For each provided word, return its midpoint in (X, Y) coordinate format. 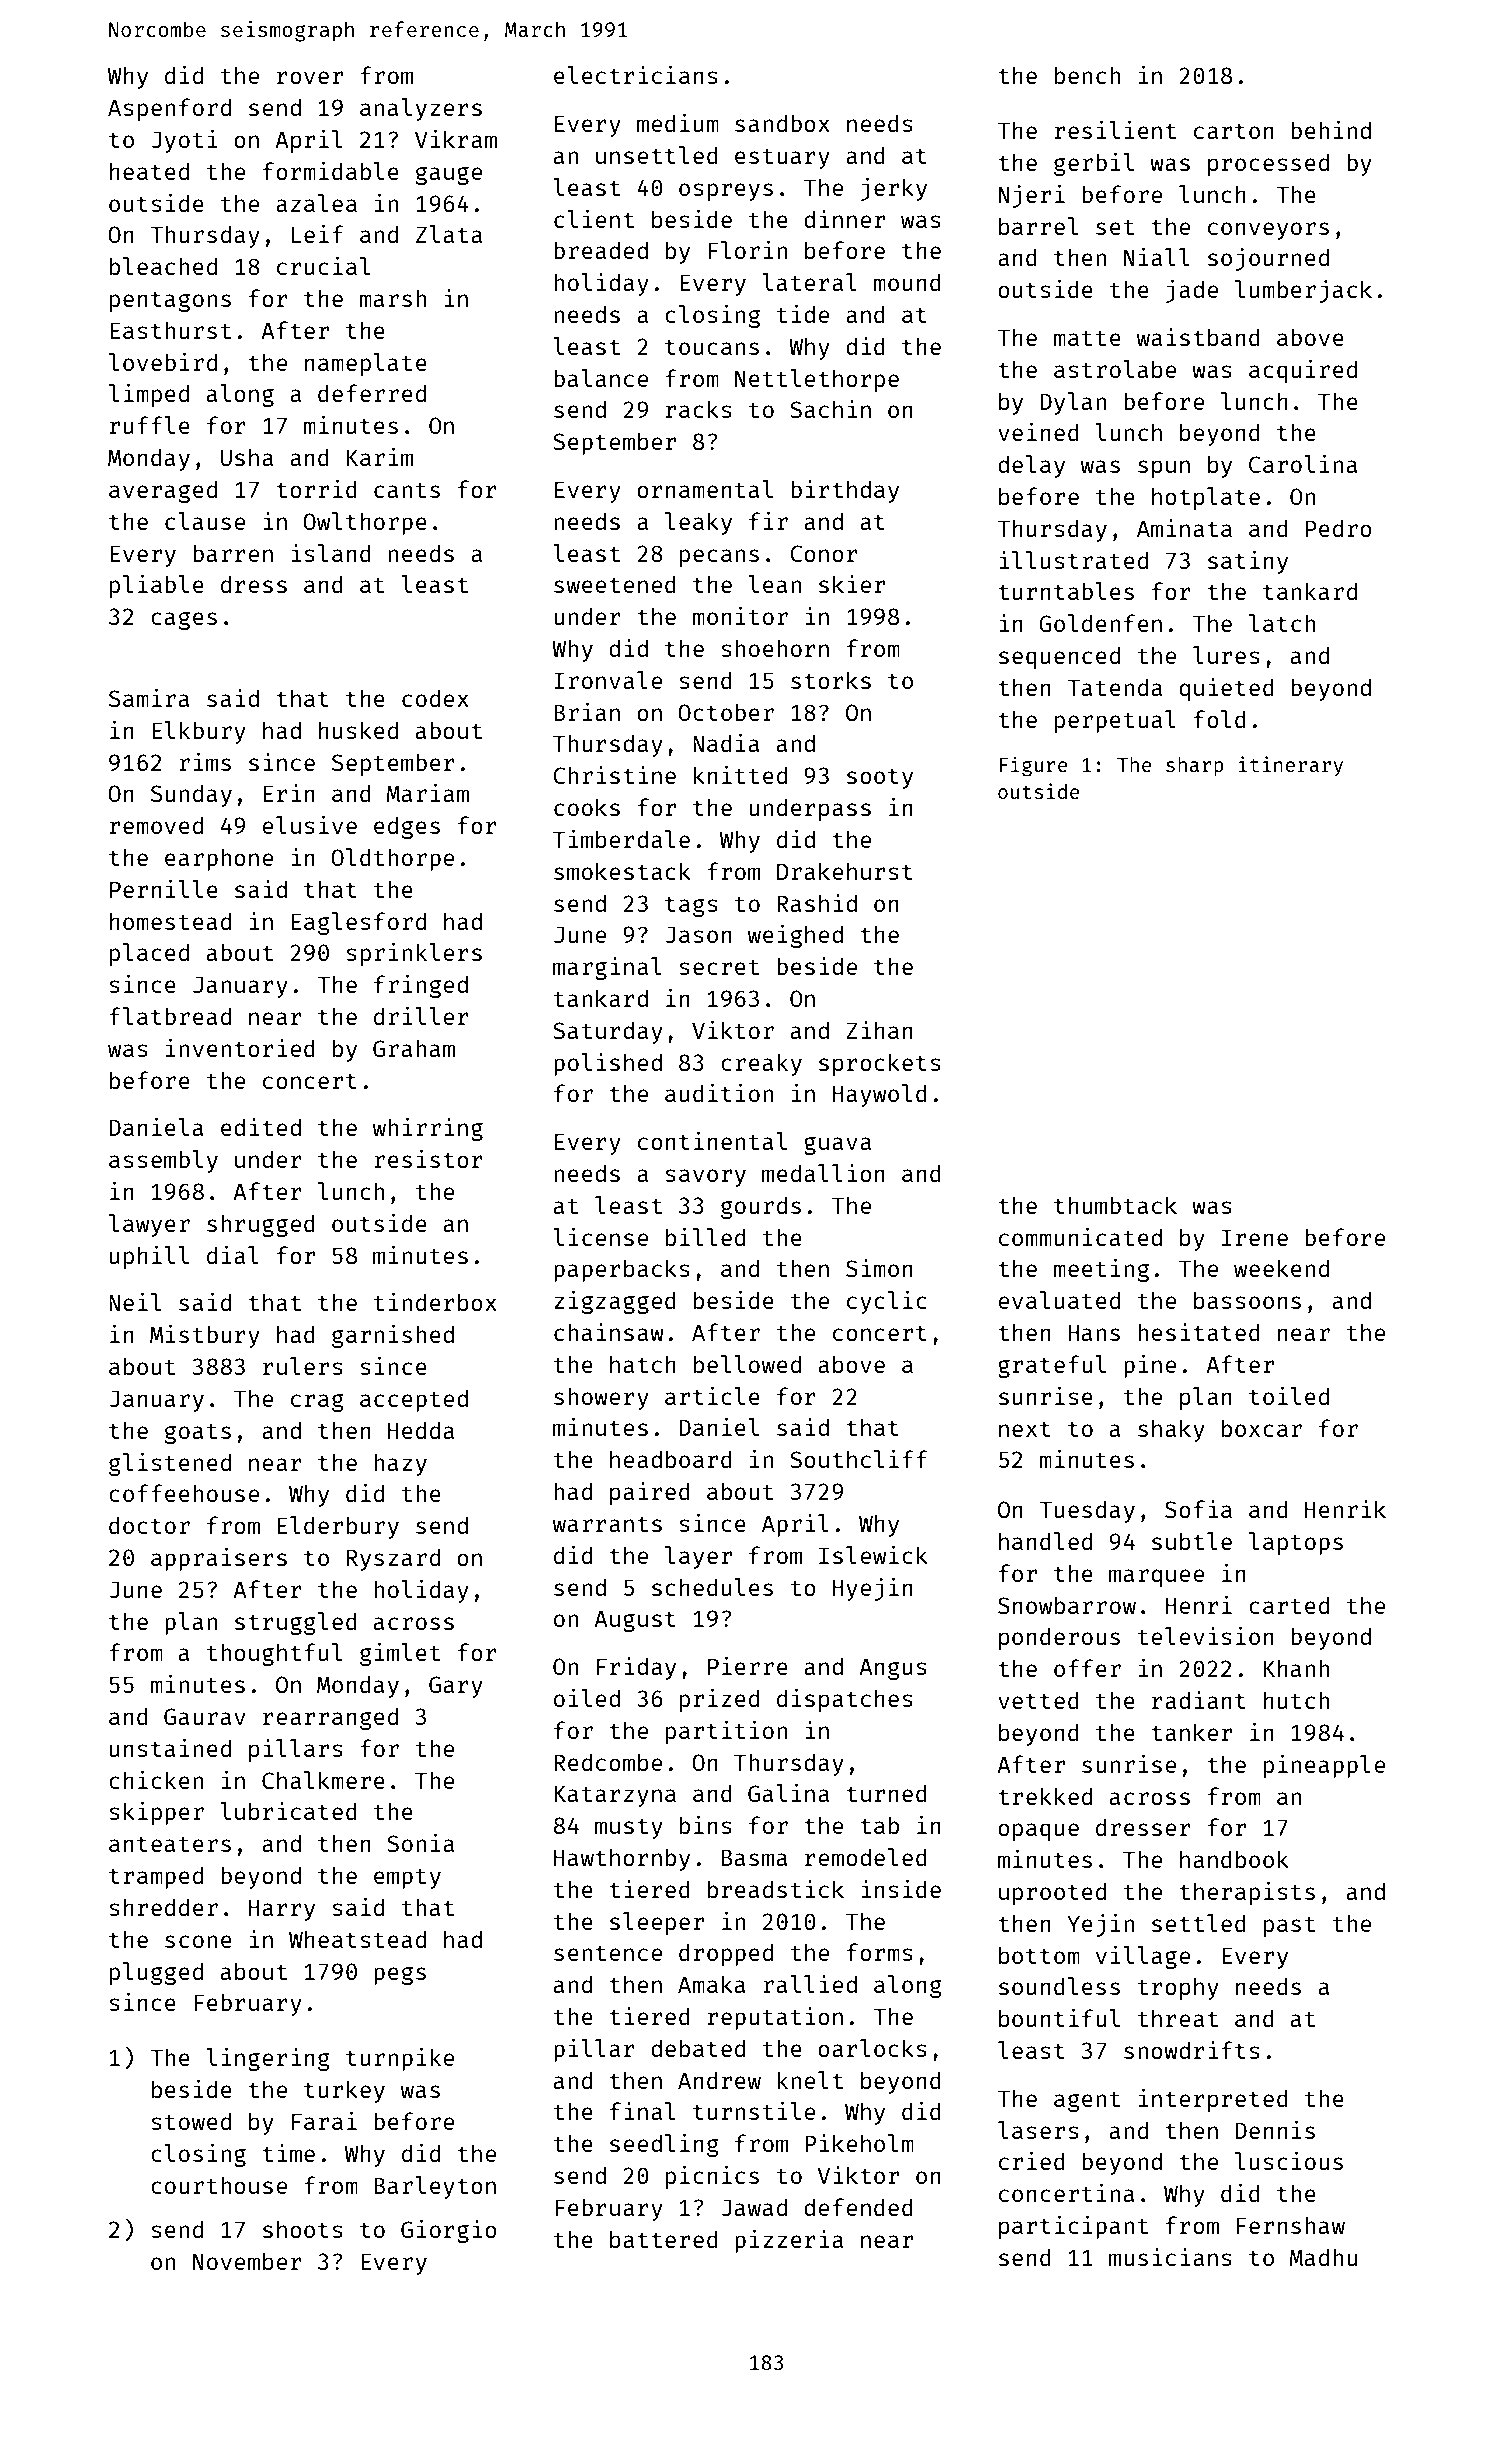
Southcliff (859, 1459)
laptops (1296, 1543)
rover (310, 77)
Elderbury (338, 1527)
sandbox (782, 123)
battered (664, 2239)
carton (1234, 131)
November (247, 2261)
